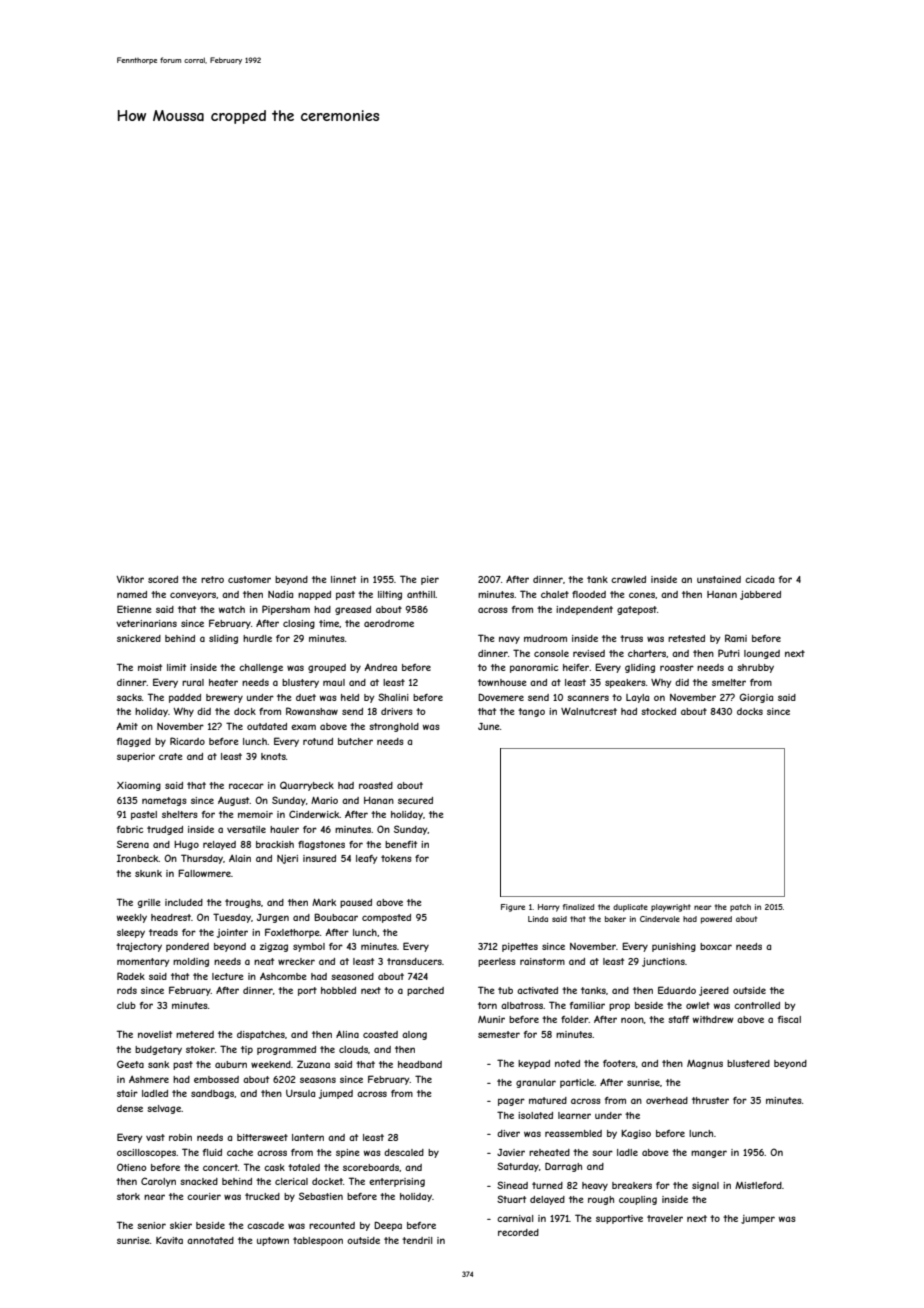 This screenshot has height=1308, width=924. I want to click on Pipersham, so click(286, 610).
